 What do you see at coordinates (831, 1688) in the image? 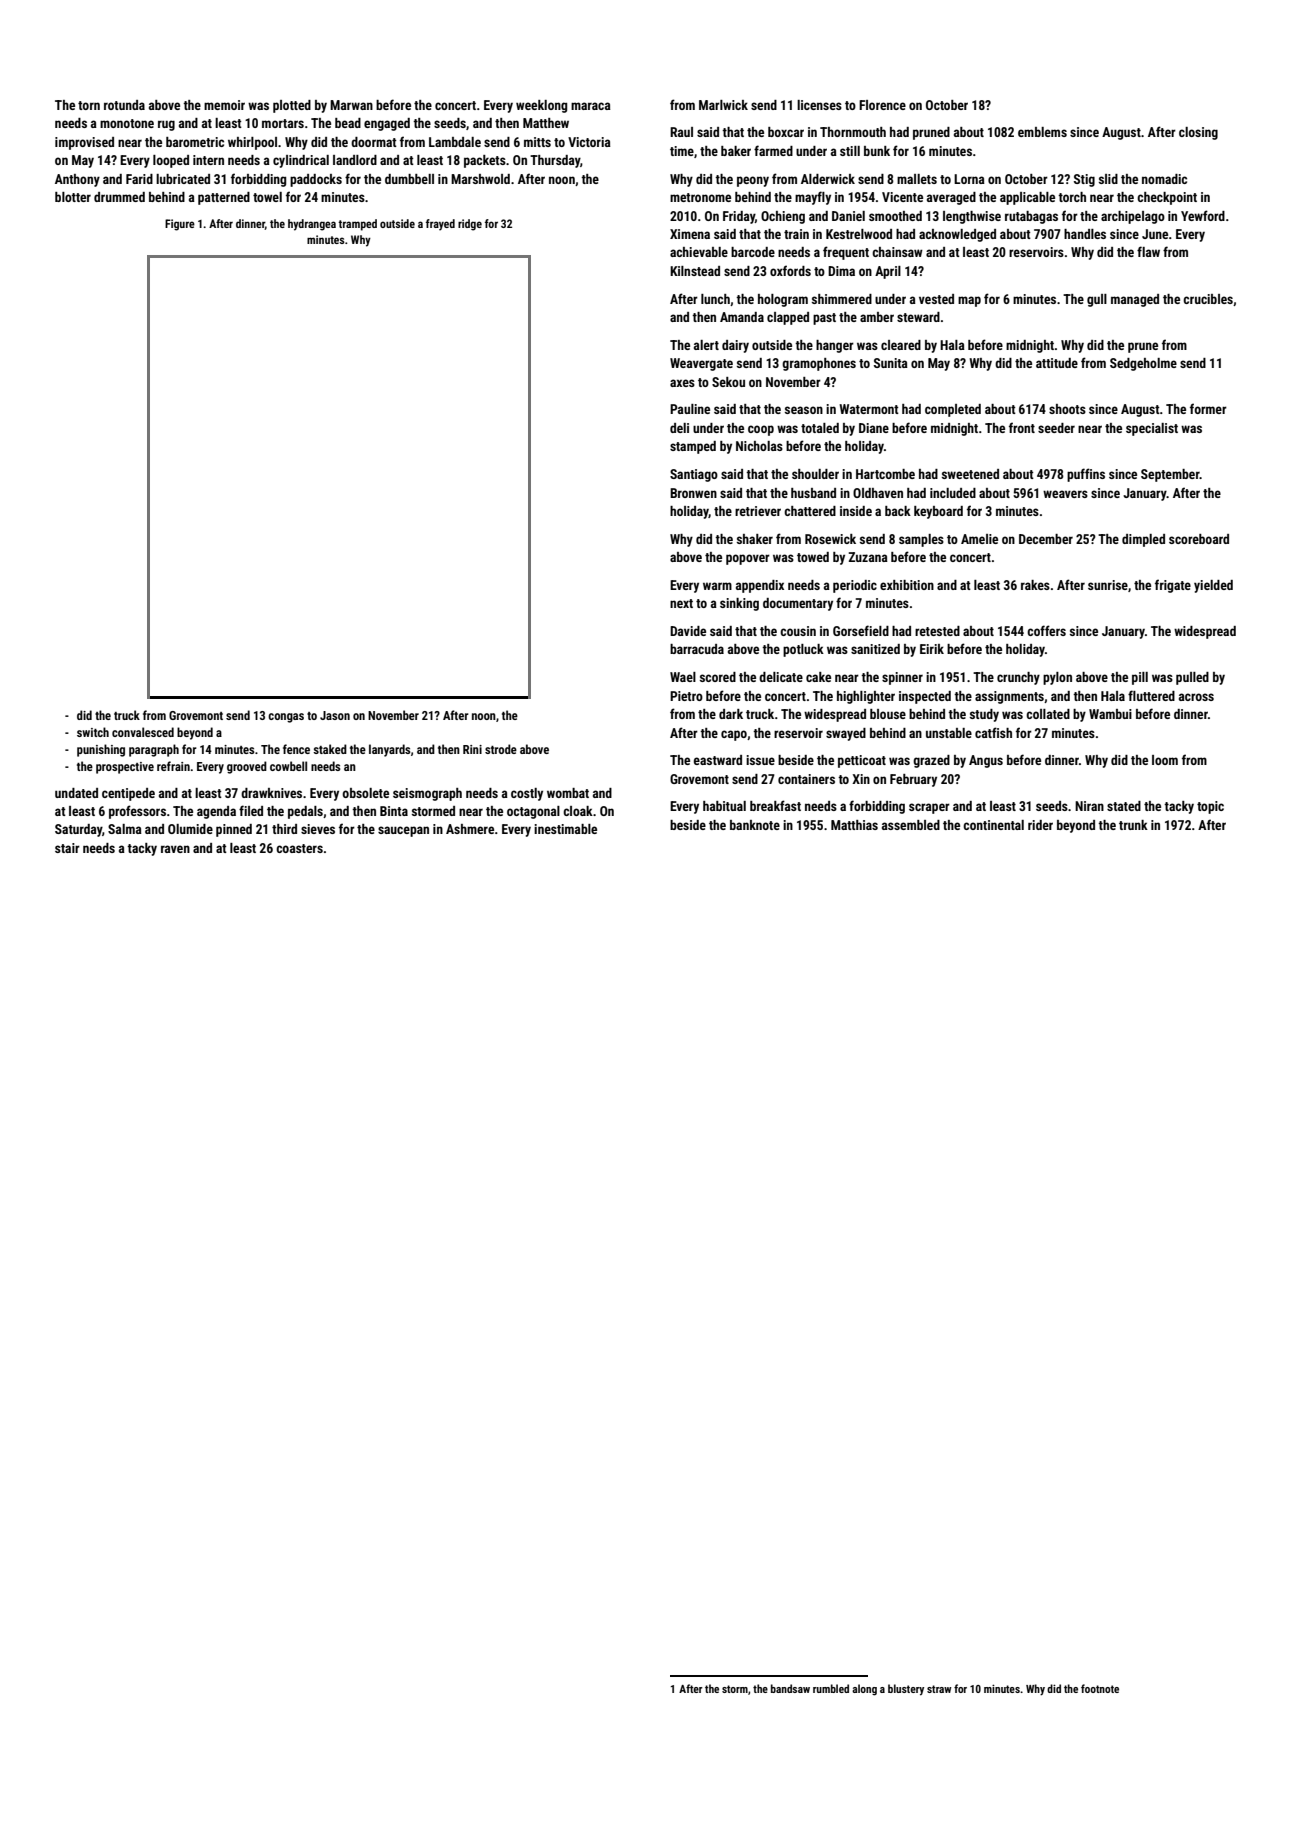
I see `rumbled` at bounding box center [831, 1688].
